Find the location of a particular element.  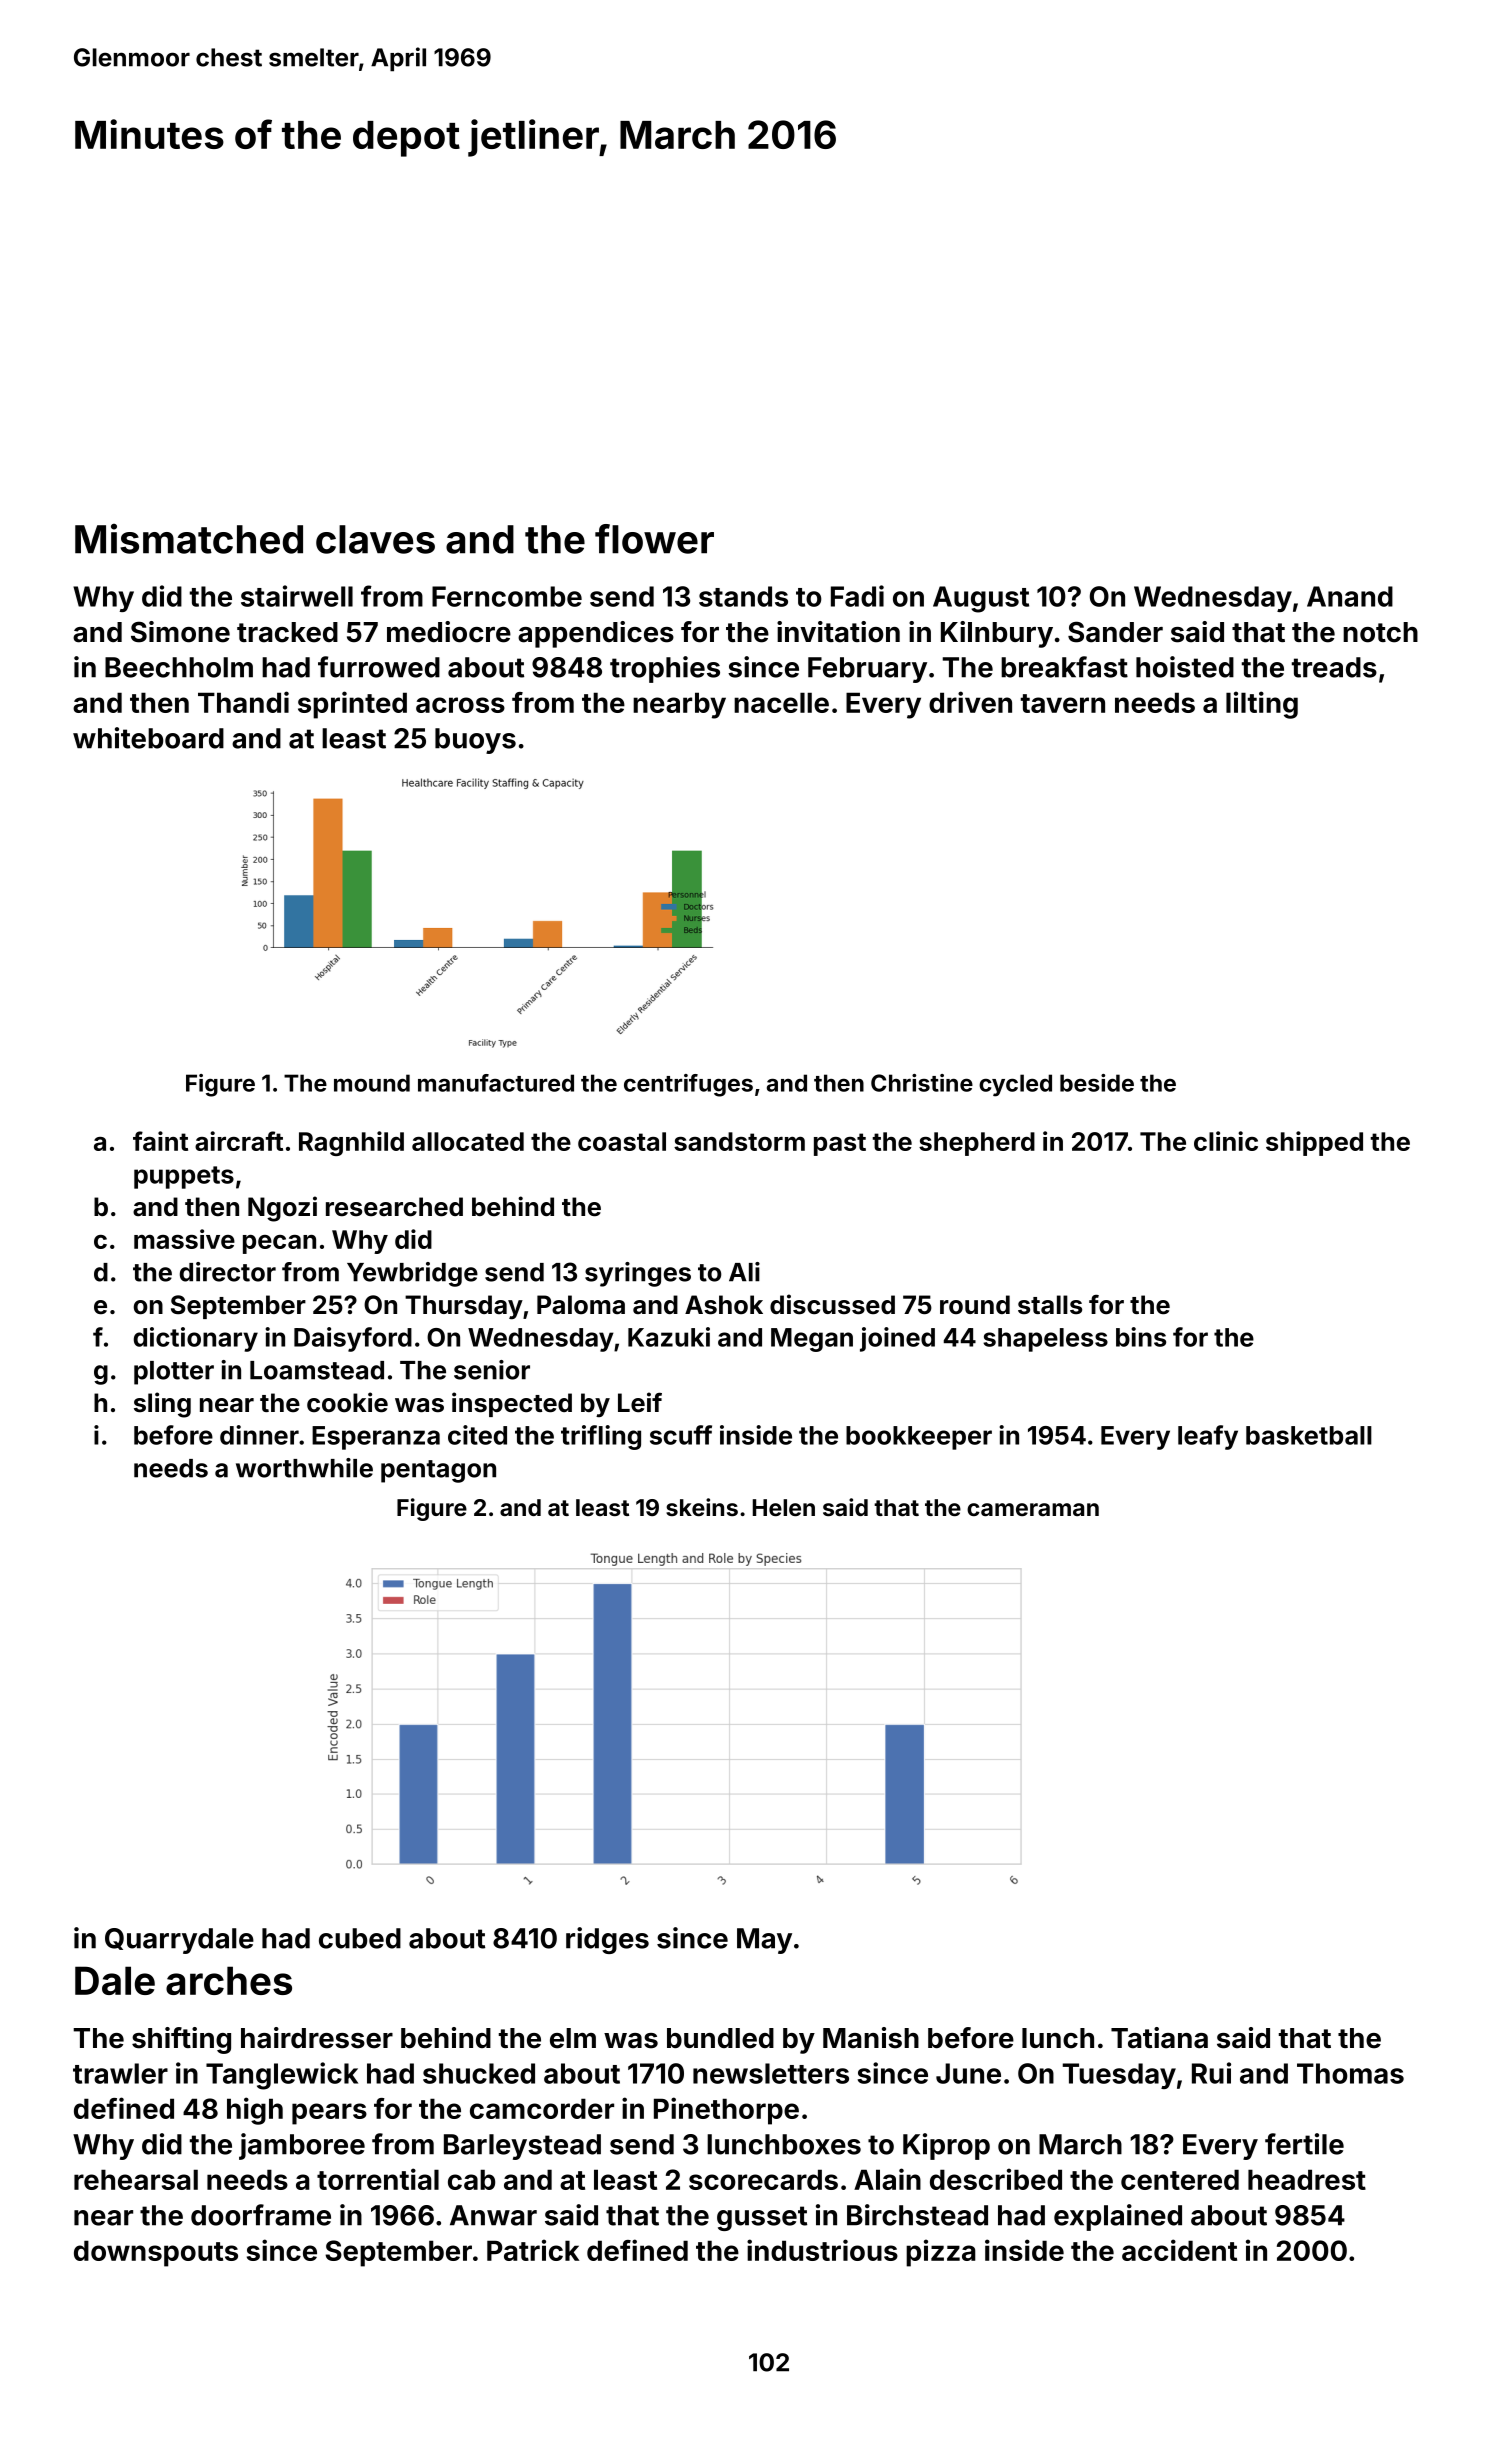

joined is located at coordinates (897, 1339).
